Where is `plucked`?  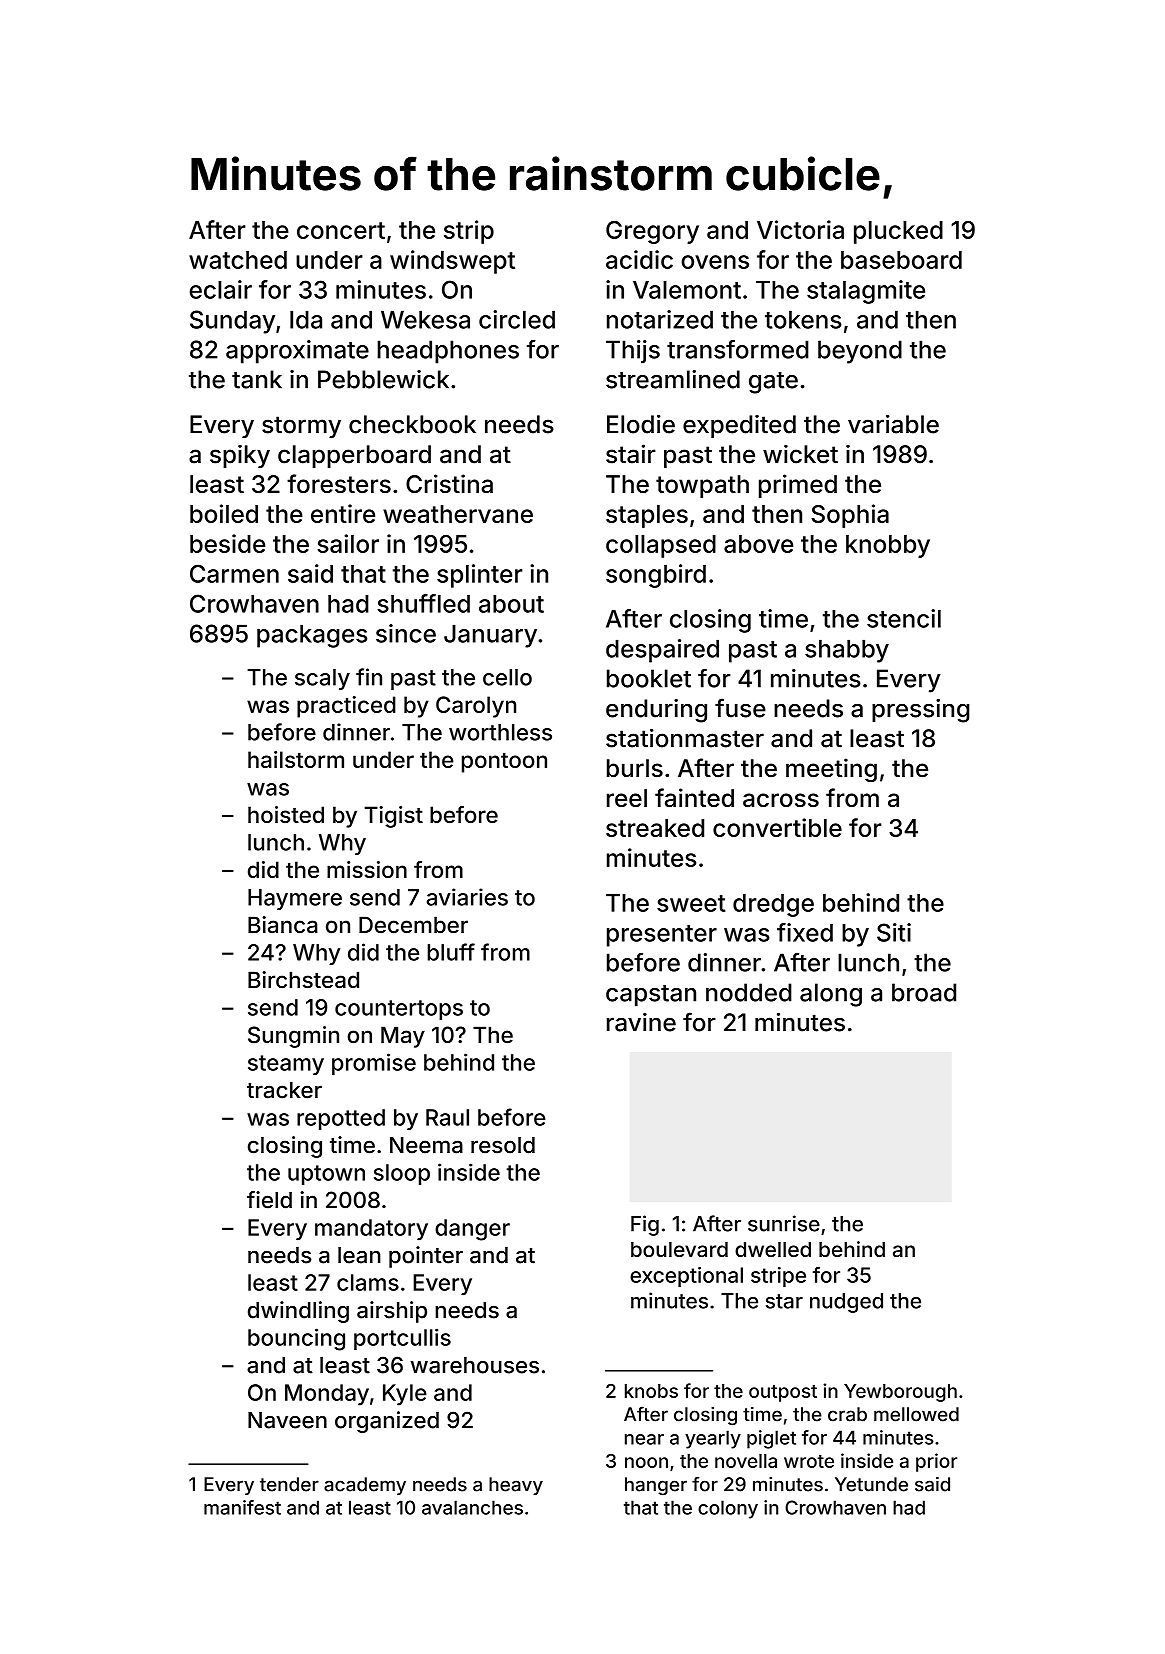 plucked is located at coordinates (898, 232).
